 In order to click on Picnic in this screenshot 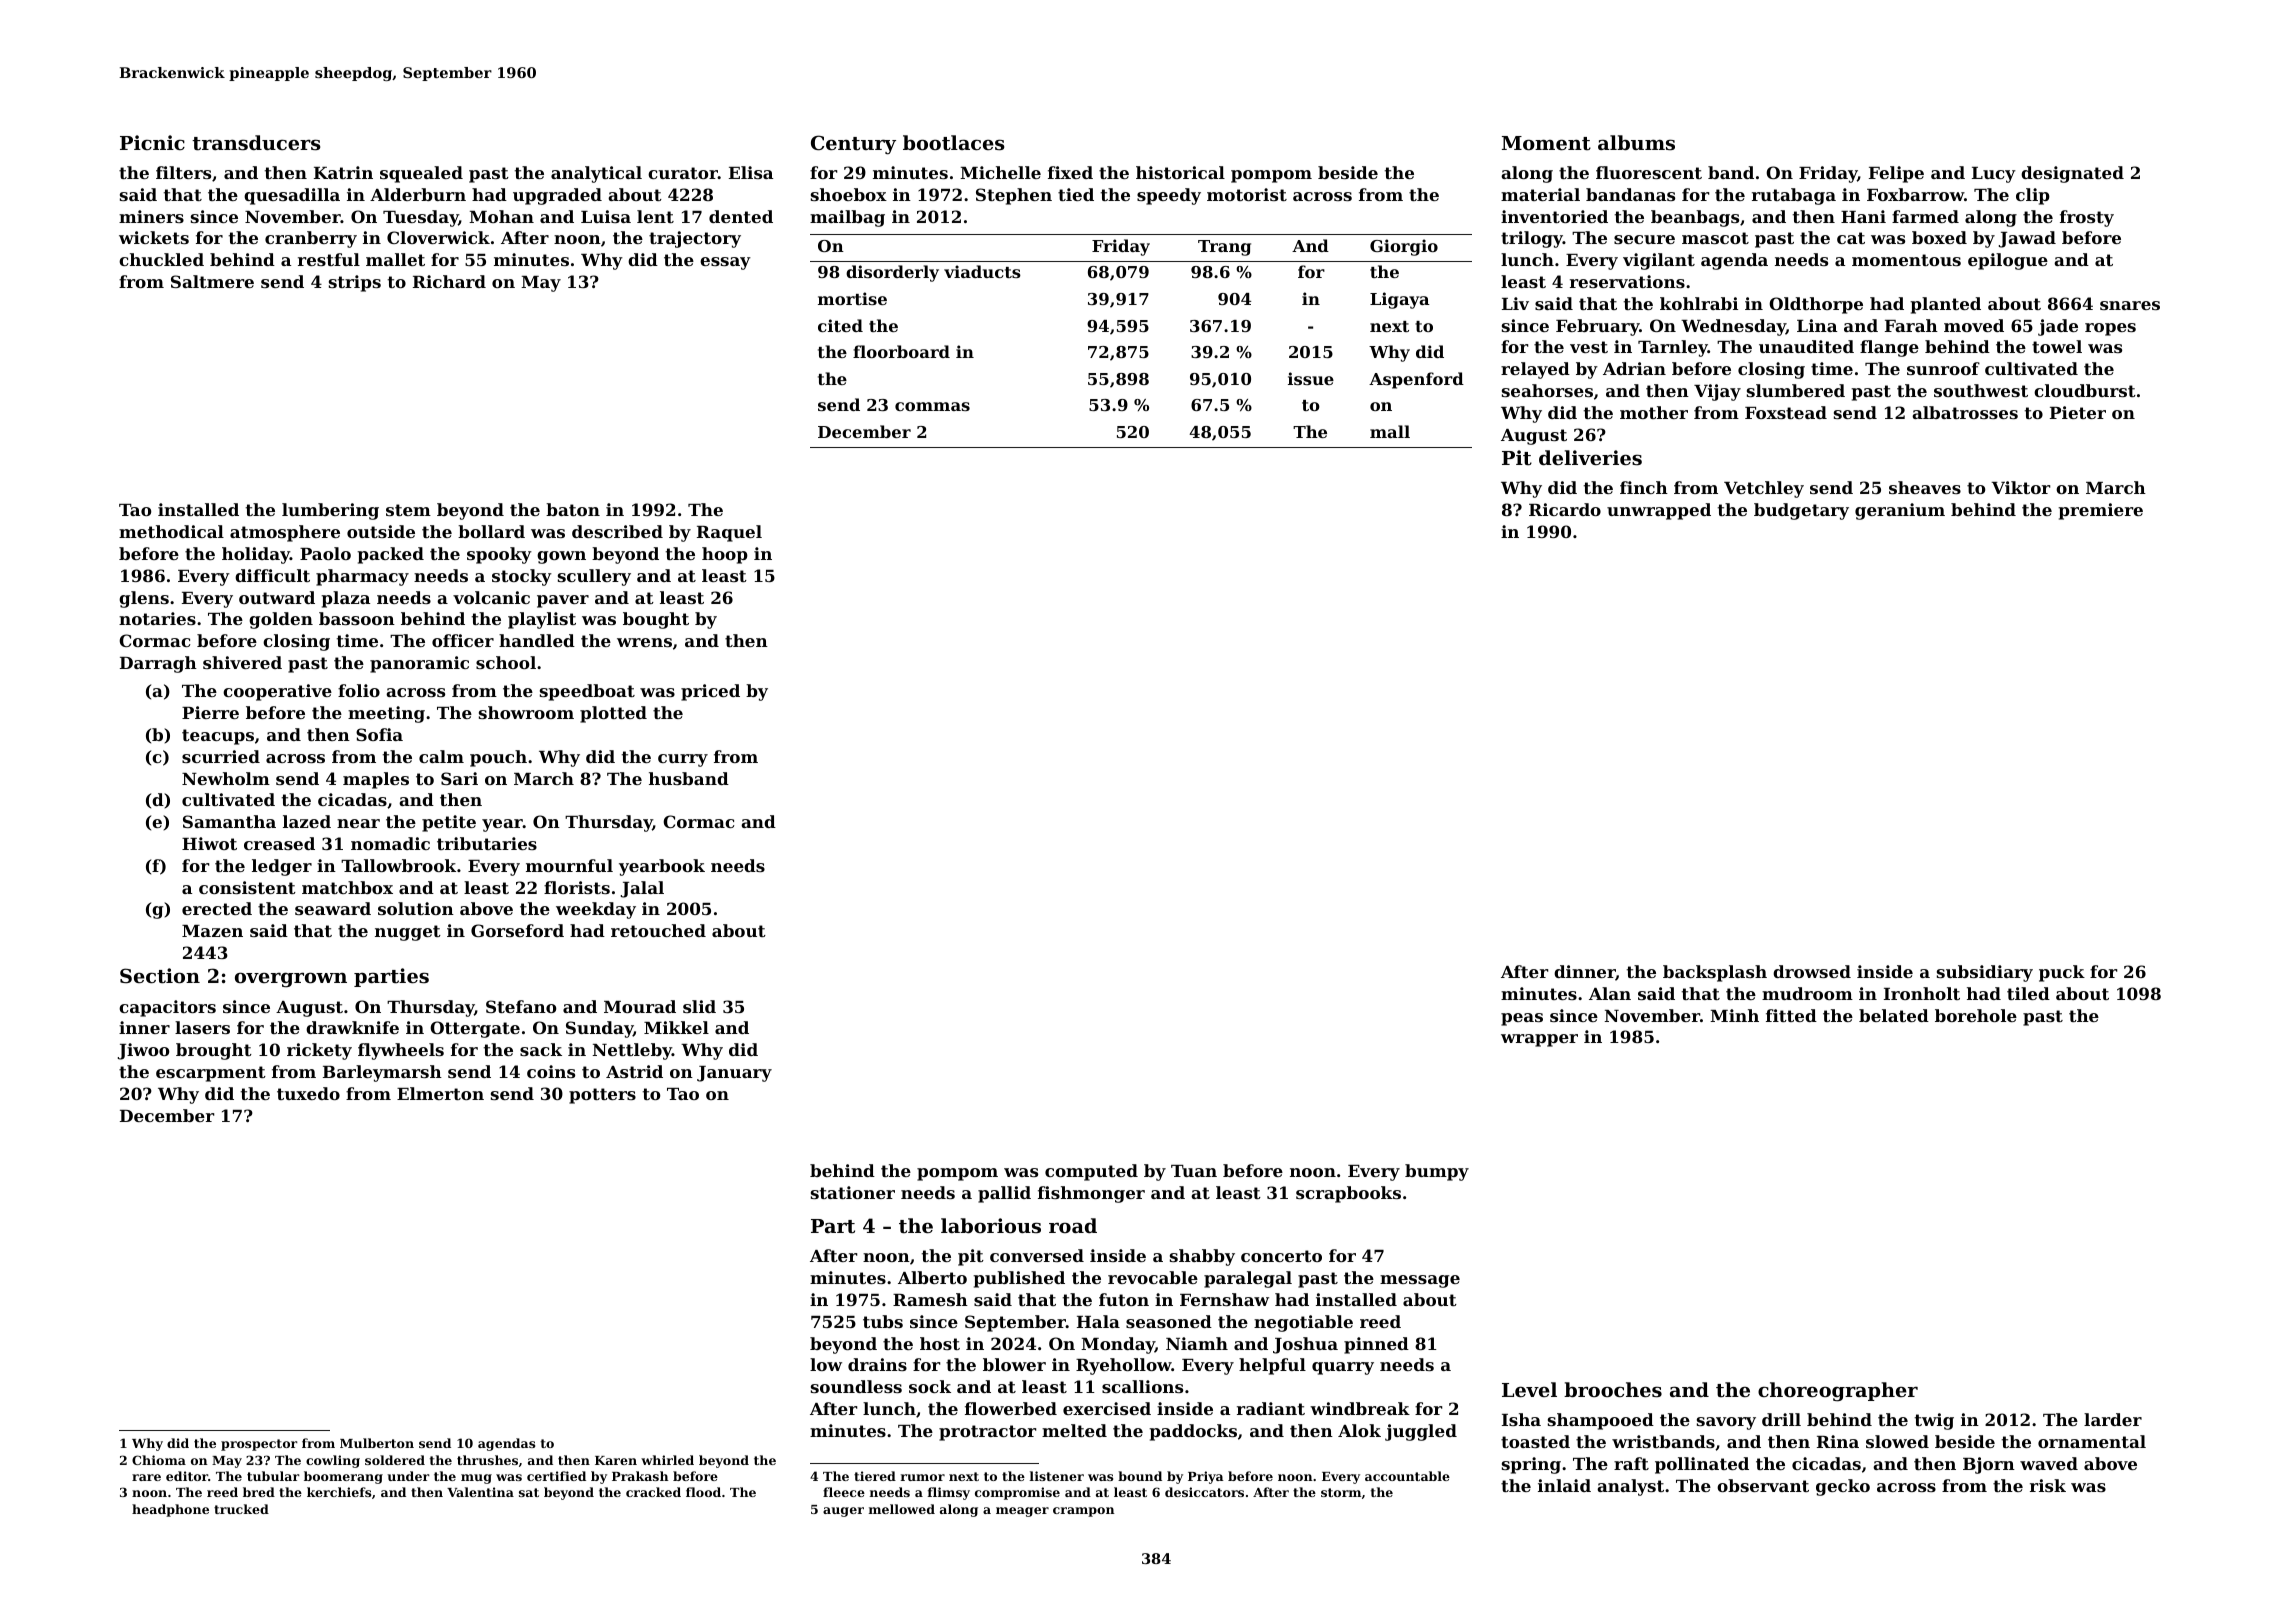, I will do `click(152, 142)`.
